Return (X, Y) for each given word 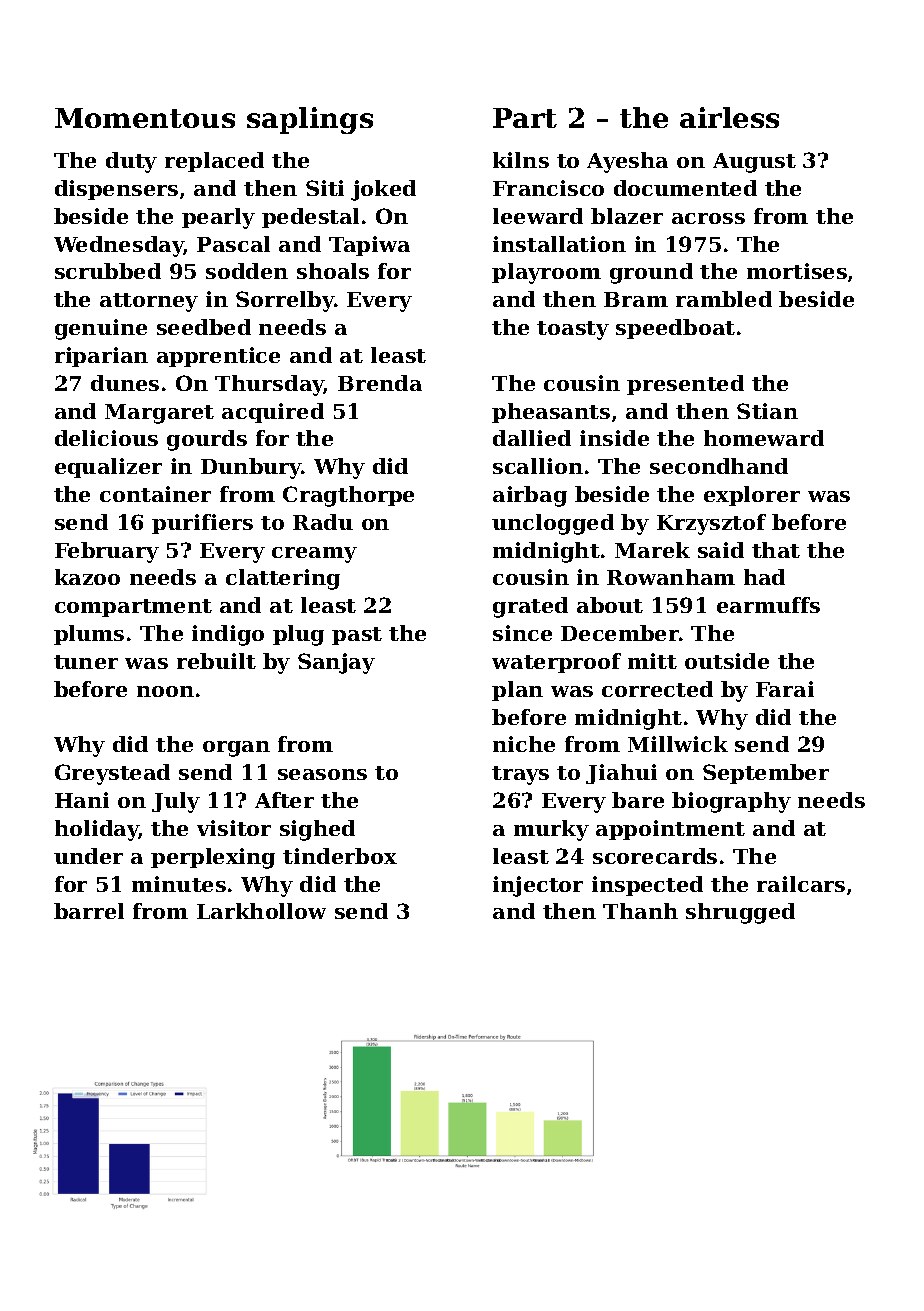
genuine (101, 329)
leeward (538, 216)
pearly (218, 218)
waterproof (556, 663)
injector (538, 886)
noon (165, 691)
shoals (333, 271)
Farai (785, 689)
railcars (801, 884)
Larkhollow (261, 911)
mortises (797, 271)
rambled (724, 299)
